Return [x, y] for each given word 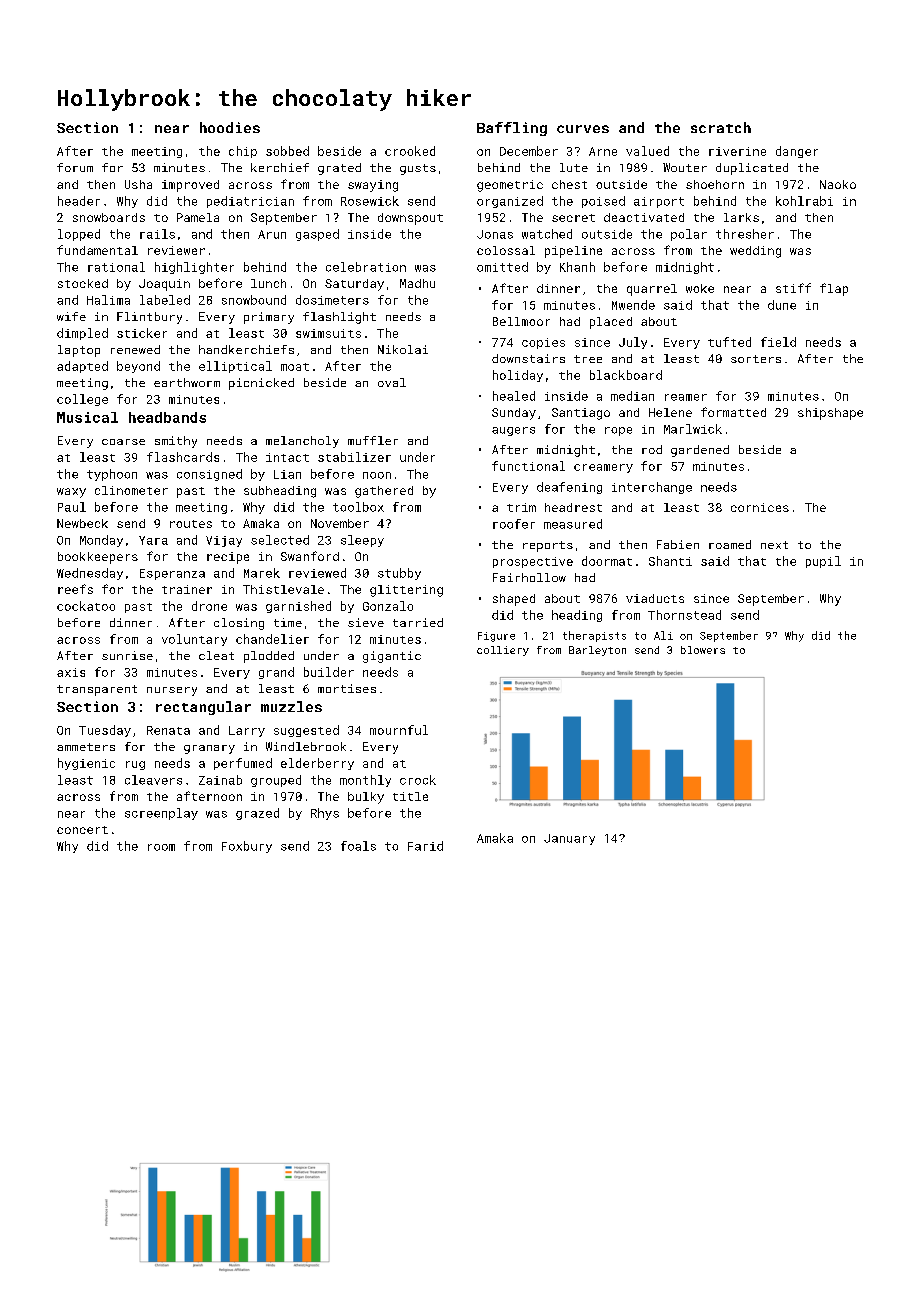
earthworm [187, 382]
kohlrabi [804, 201]
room [161, 847]
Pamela [198, 217]
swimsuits [328, 333]
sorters [756, 359]
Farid [425, 846]
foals [358, 846]
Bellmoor [521, 321]
